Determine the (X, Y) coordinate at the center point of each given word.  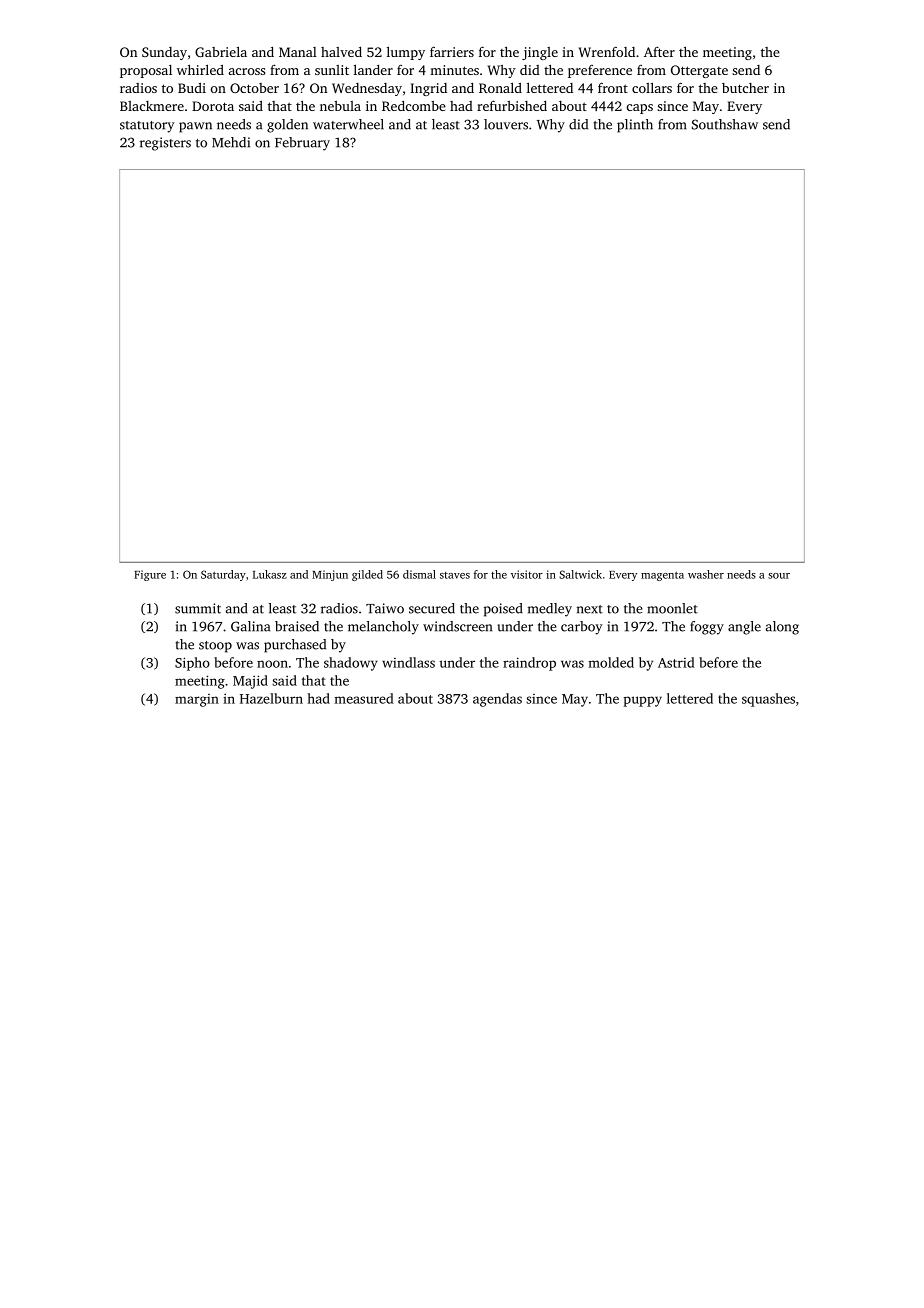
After (659, 52)
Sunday (164, 53)
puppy (643, 701)
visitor (527, 574)
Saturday (223, 575)
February (302, 144)
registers (165, 144)
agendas (497, 700)
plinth (635, 126)
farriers (452, 51)
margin (197, 700)
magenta (662, 576)
